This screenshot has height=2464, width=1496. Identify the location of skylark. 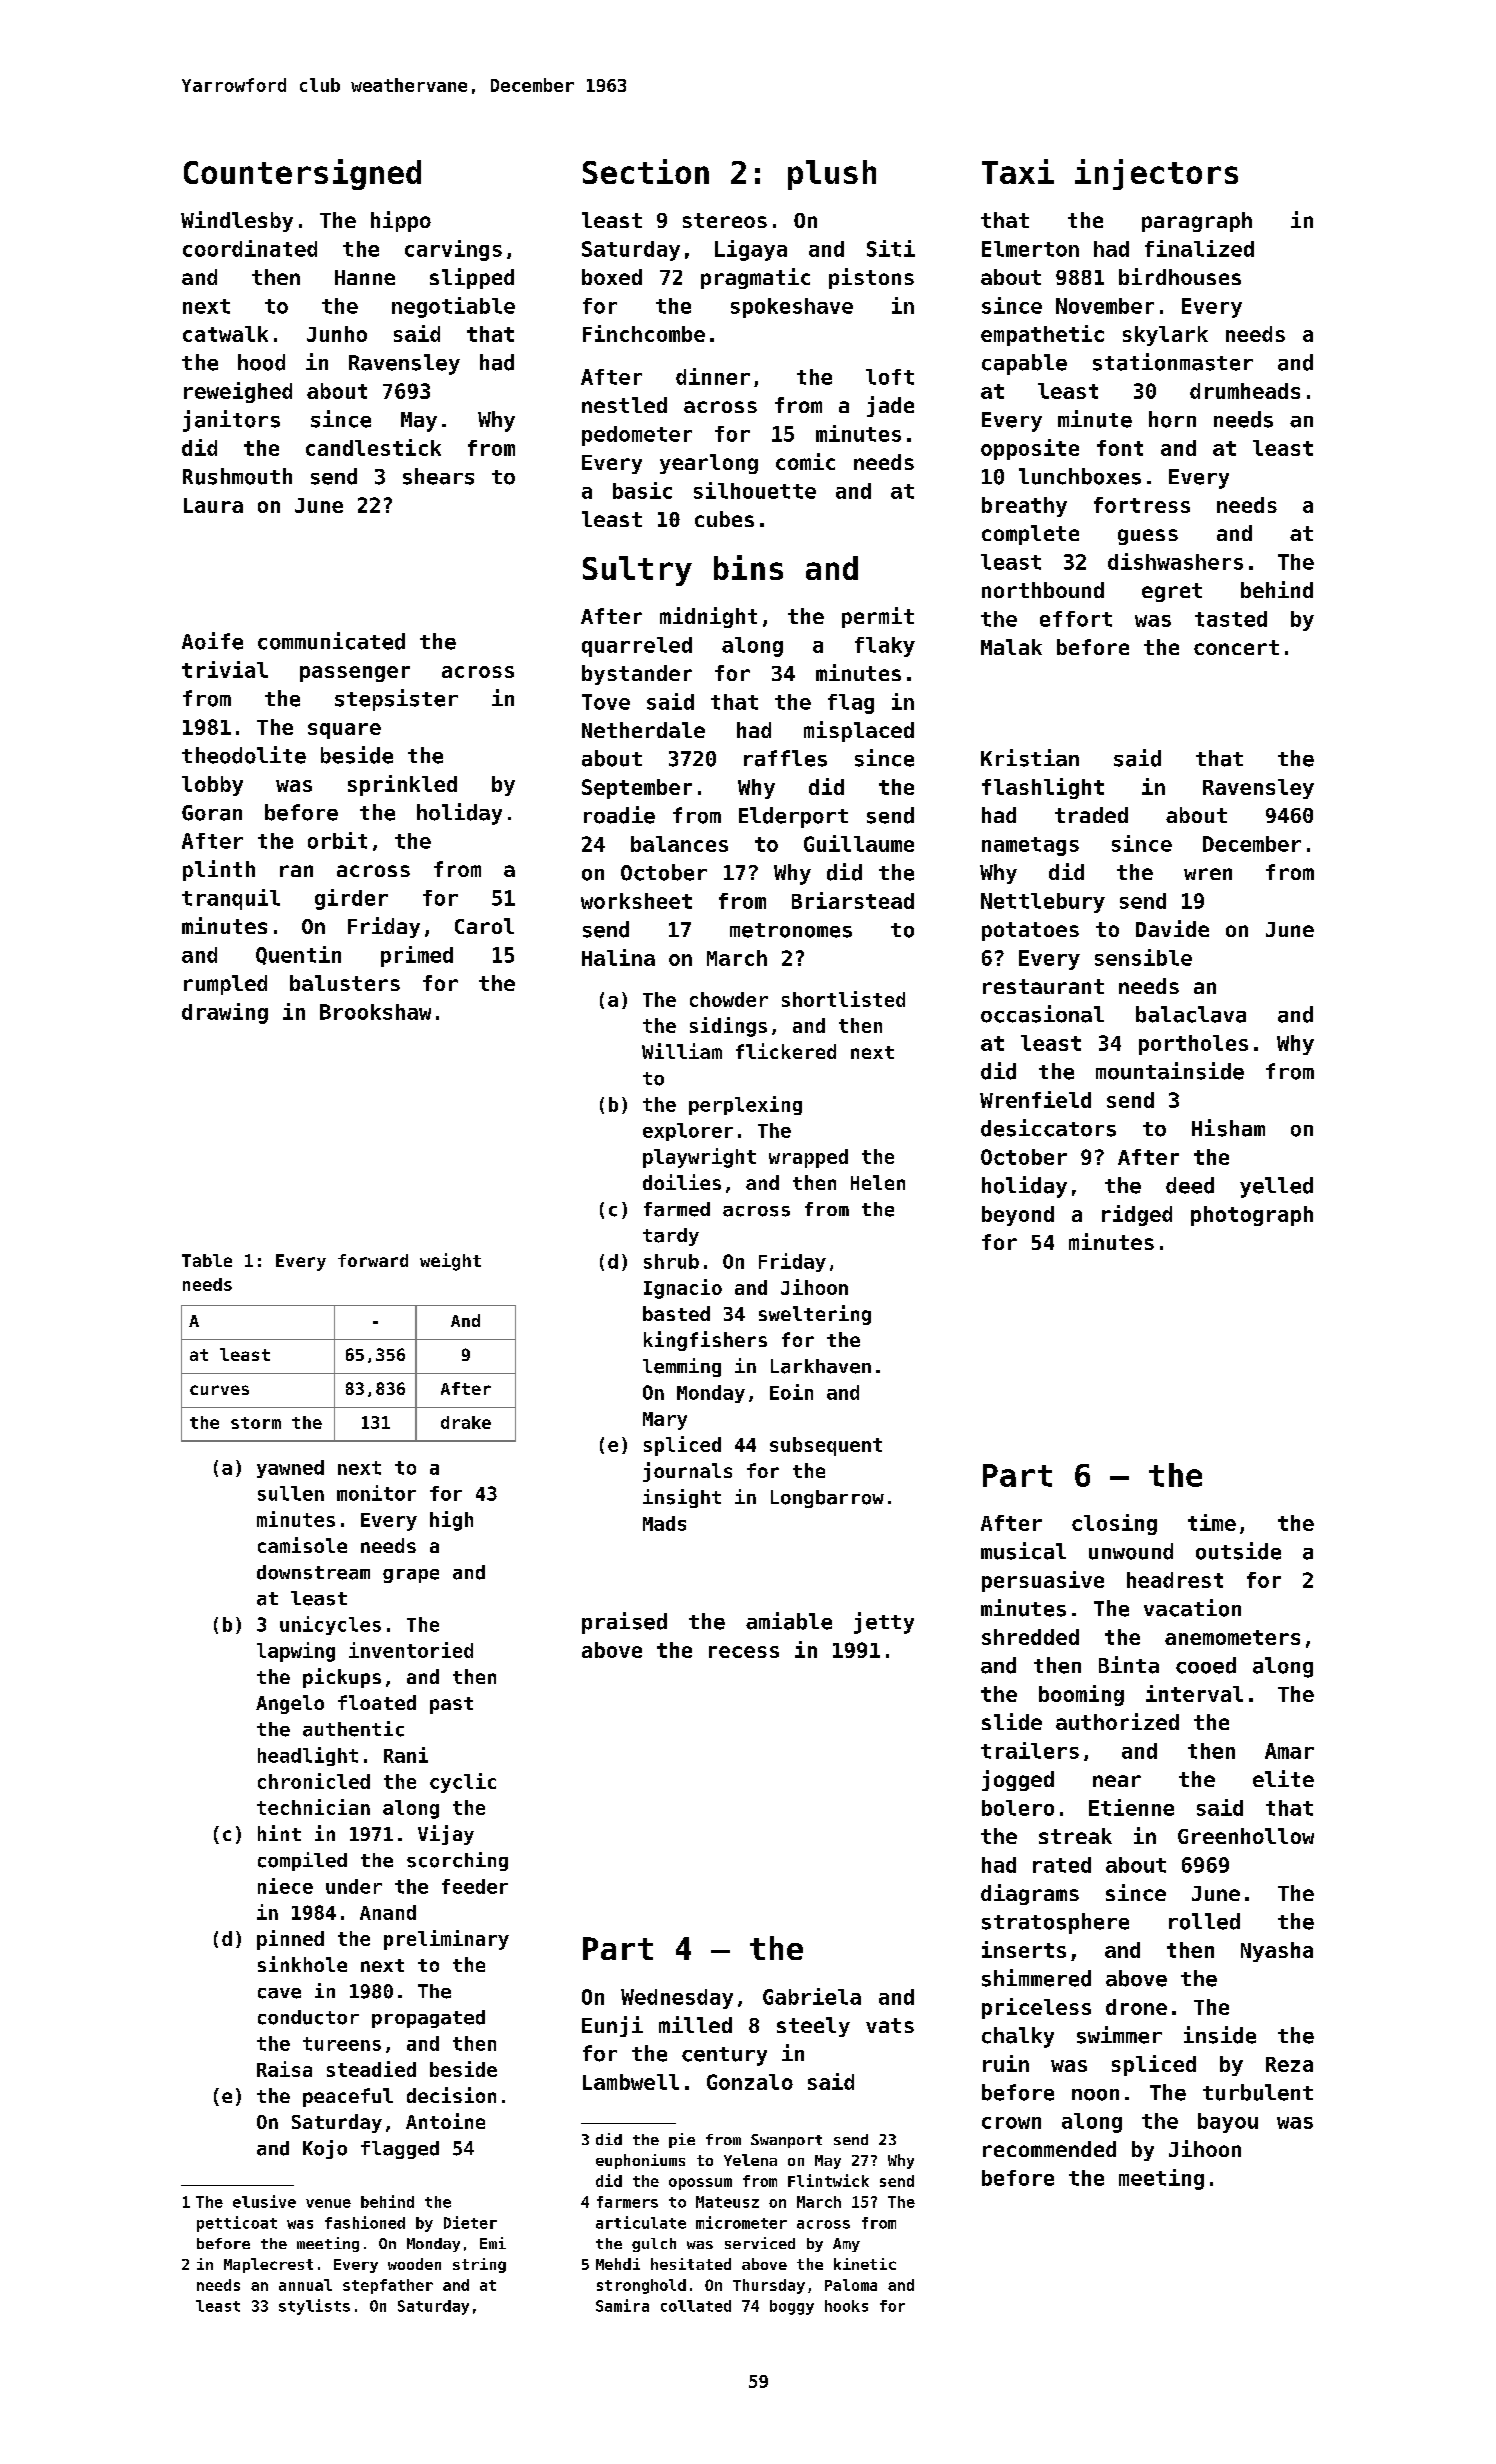
(1165, 336).
